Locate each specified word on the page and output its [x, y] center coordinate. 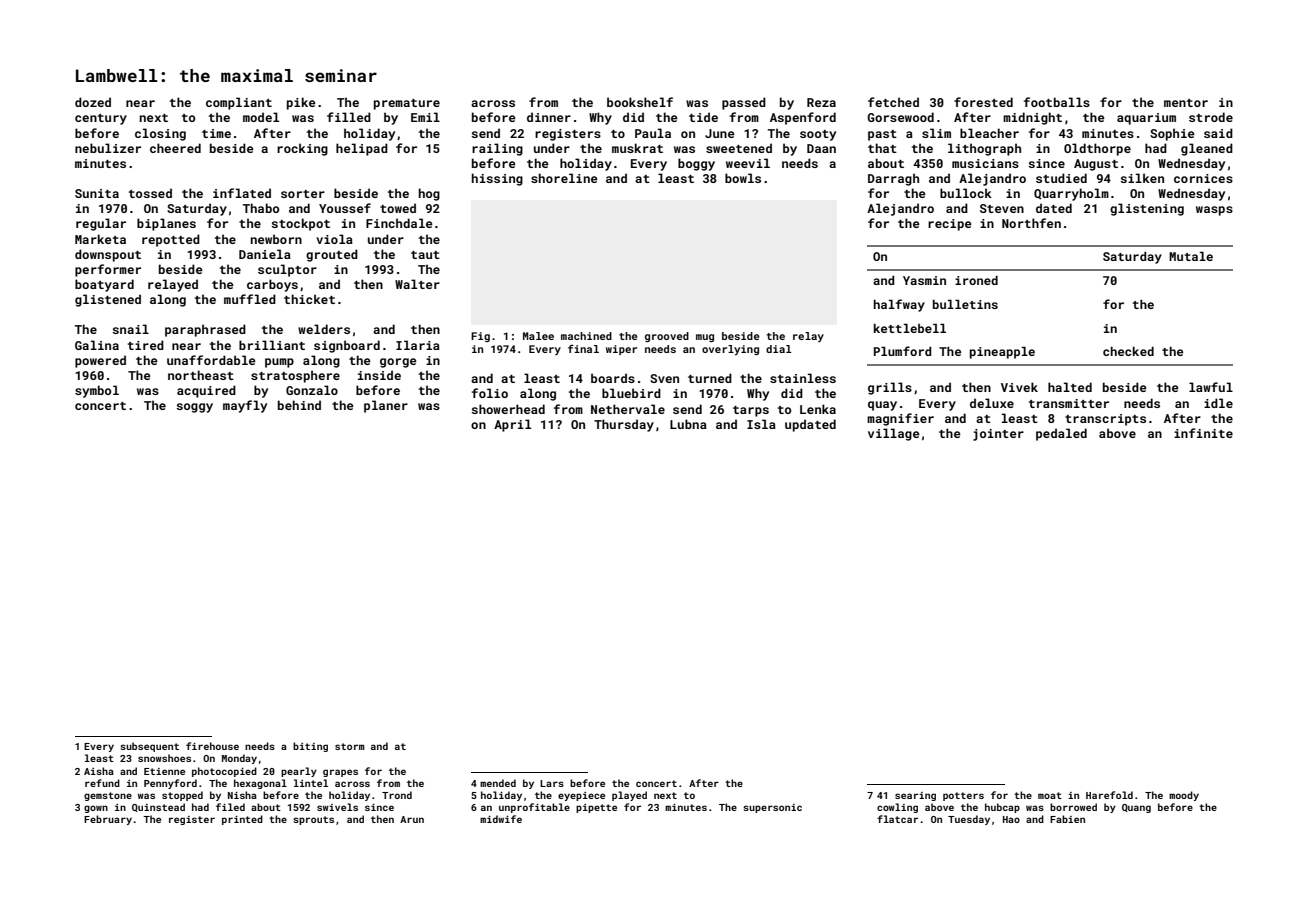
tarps [751, 411]
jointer [998, 435]
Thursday [624, 425]
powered [100, 361]
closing [160, 134]
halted [1070, 387]
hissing [497, 179]
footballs [1057, 102]
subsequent [149, 747]
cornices [1203, 178]
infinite [1203, 433]
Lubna [688, 424]
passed [744, 103]
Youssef [345, 208]
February [108, 820]
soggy [195, 408]
